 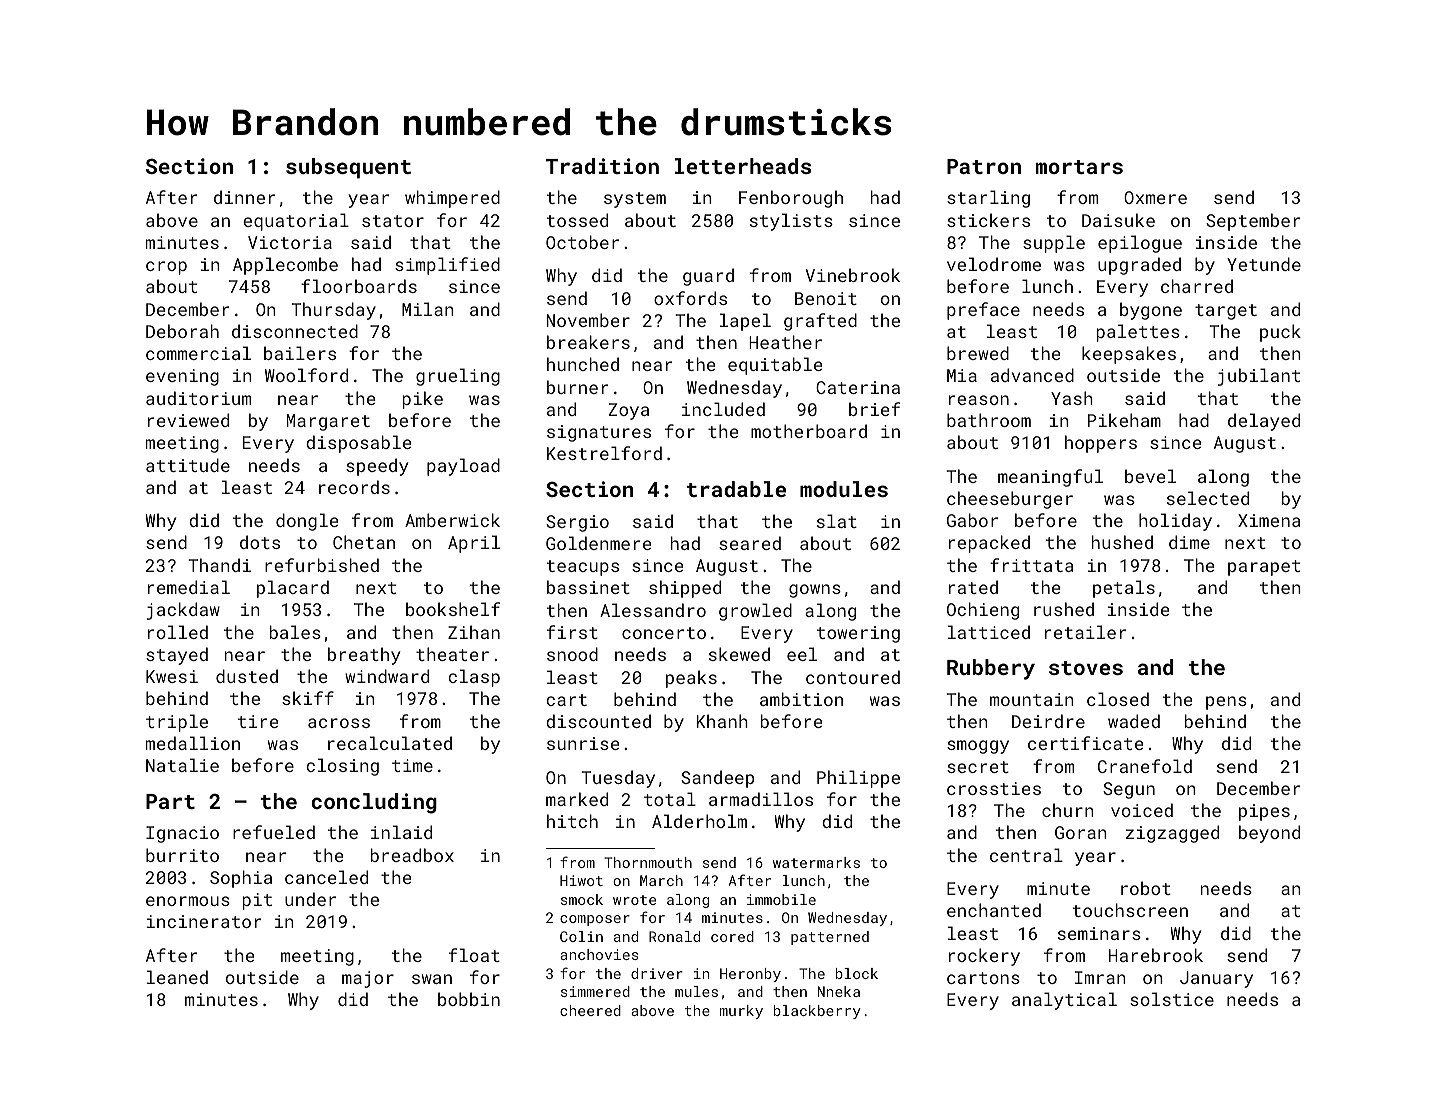 What do you see at coordinates (743, 166) in the screenshot?
I see `letterheads` at bounding box center [743, 166].
